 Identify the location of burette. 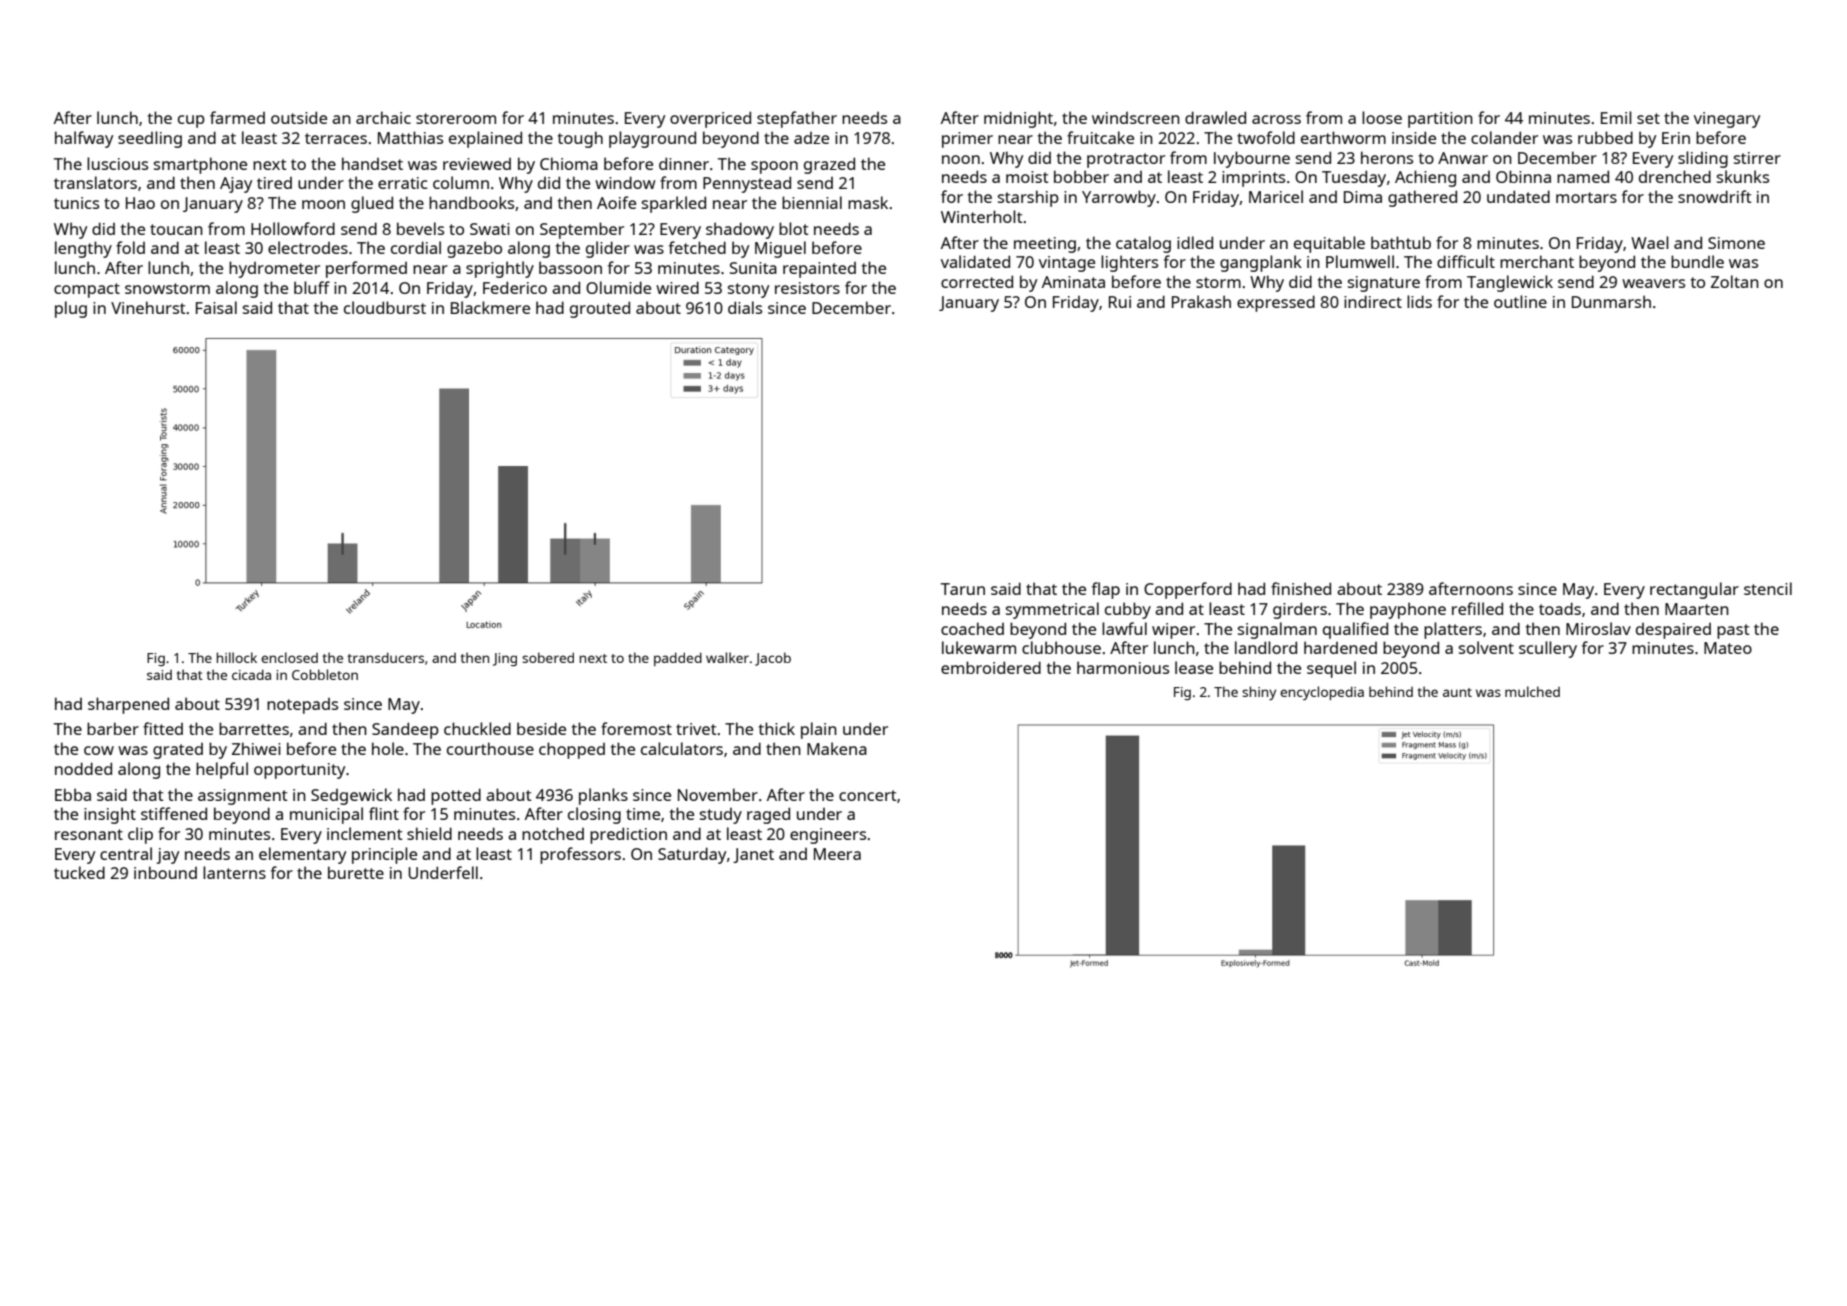
(356, 872).
